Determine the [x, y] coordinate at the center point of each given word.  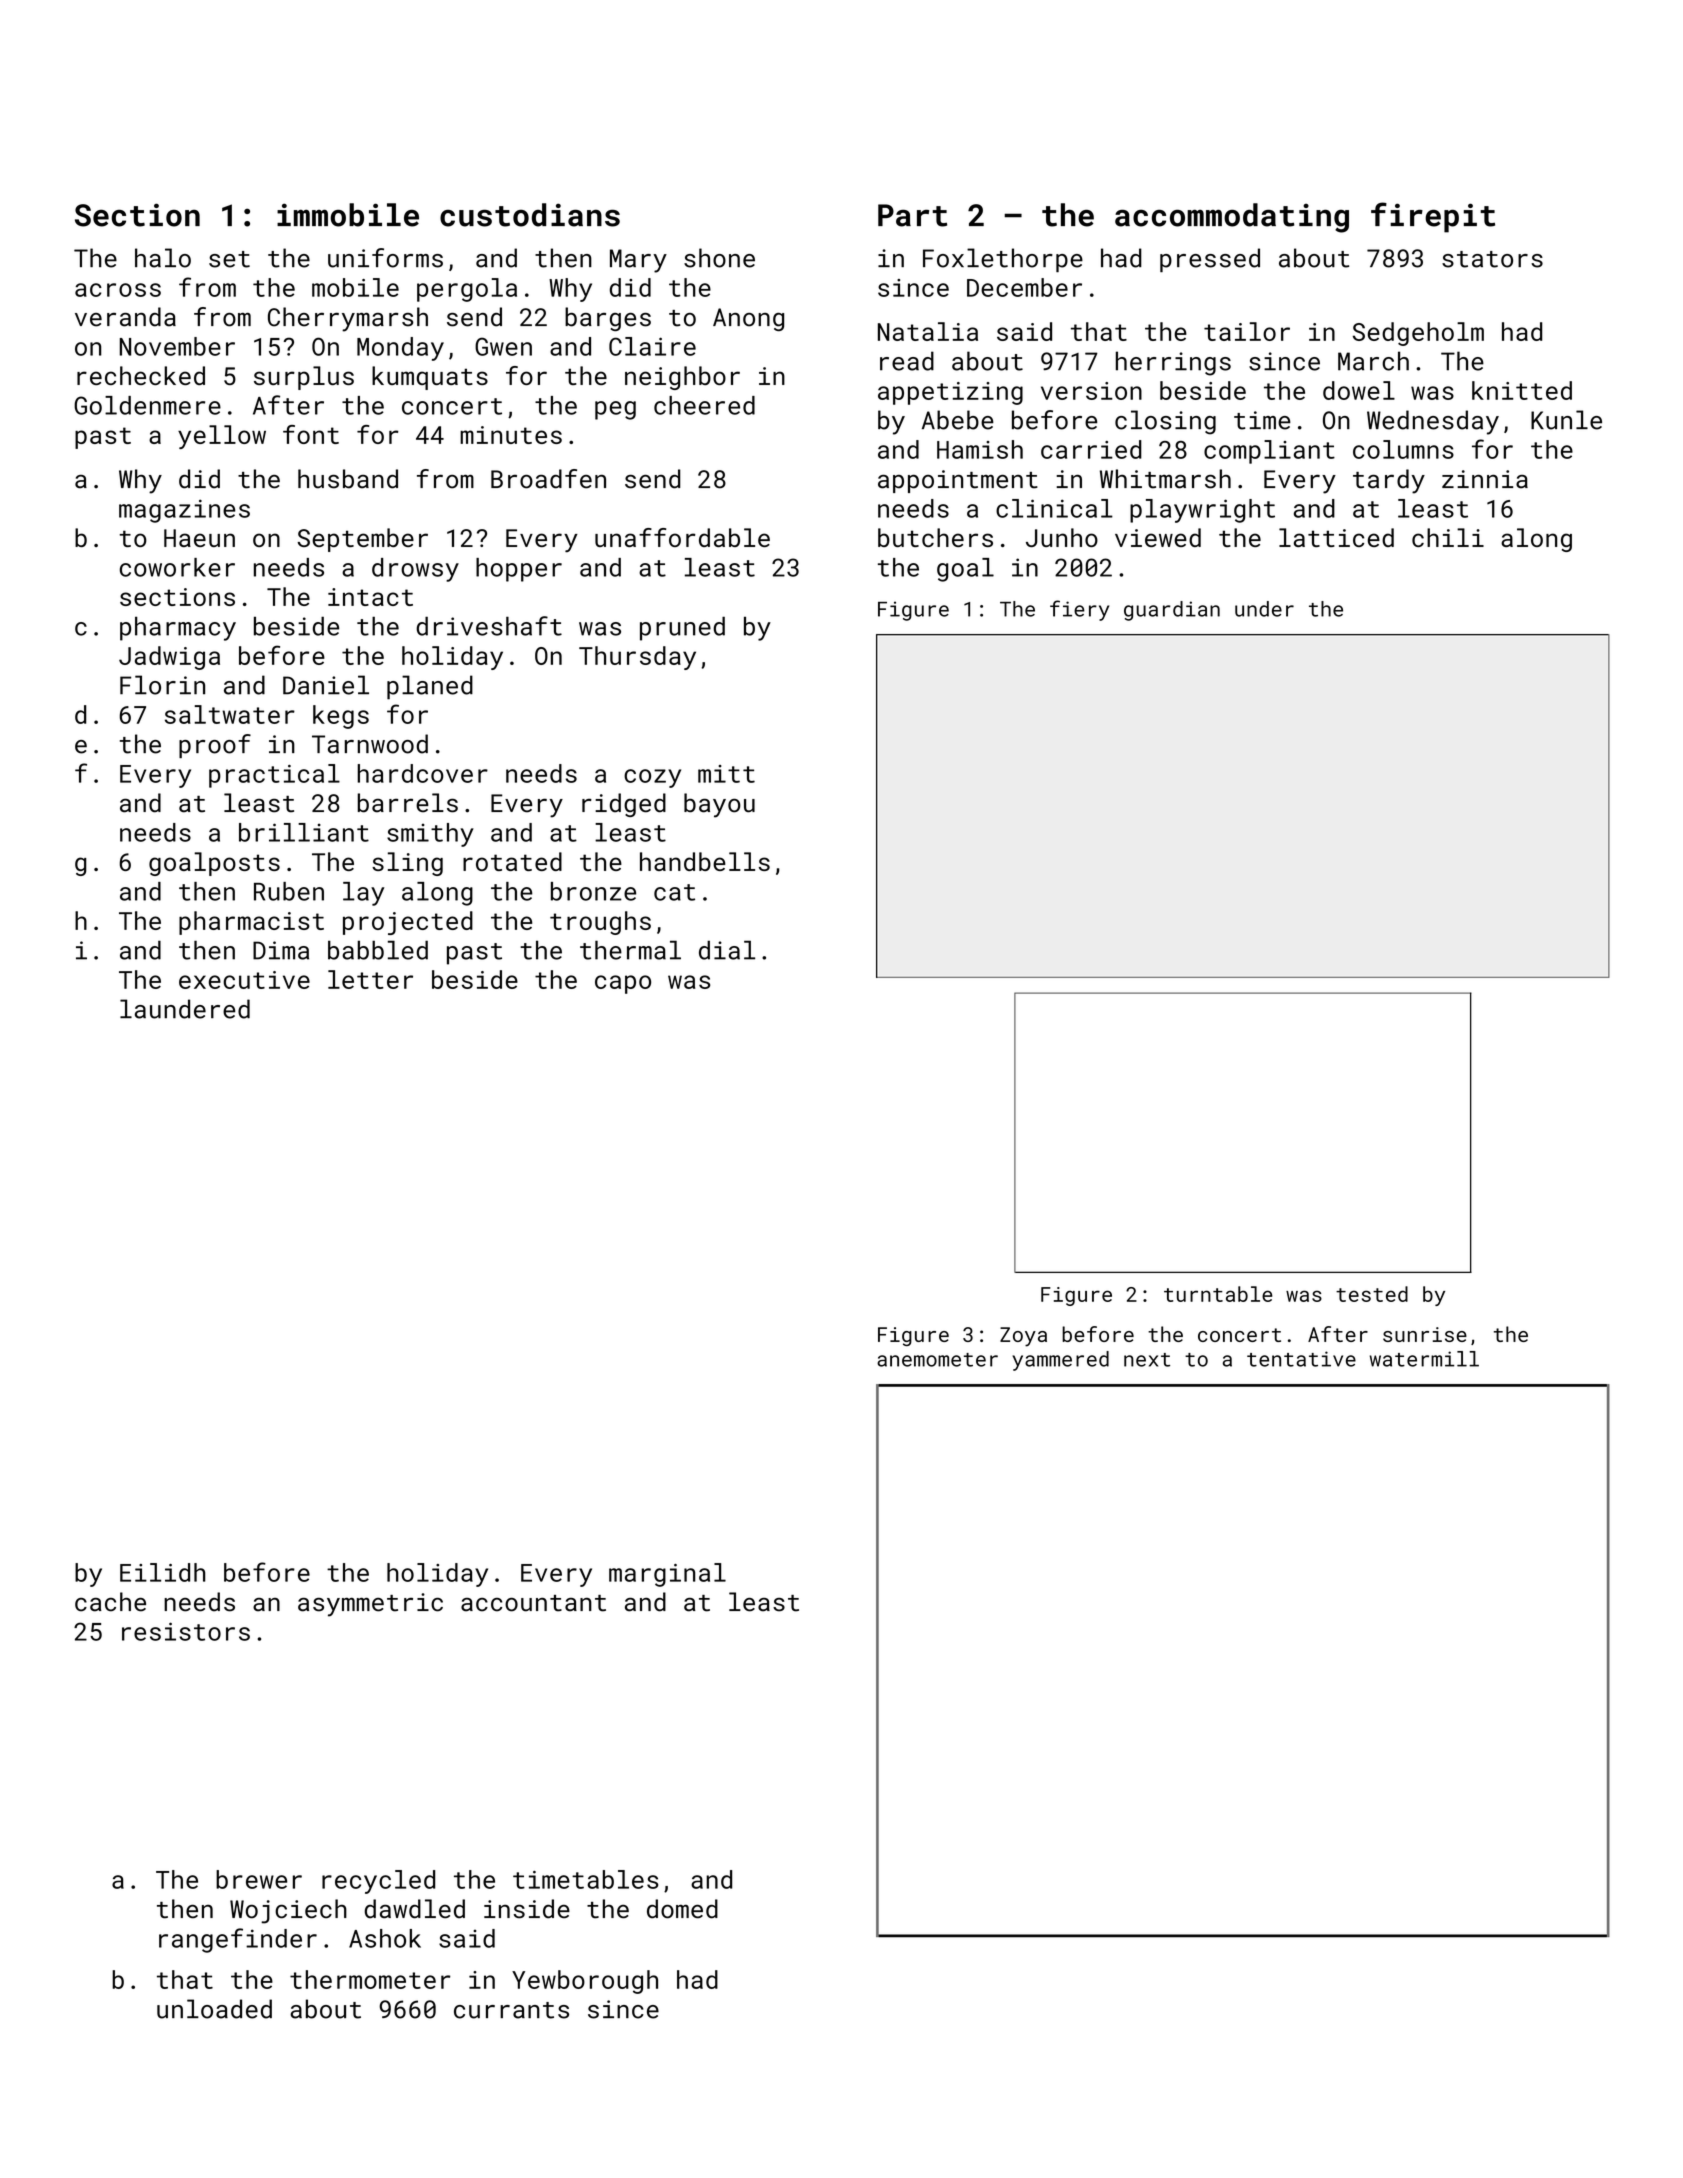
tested [1372, 1294]
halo [163, 258]
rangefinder [238, 1940]
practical [274, 776]
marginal [667, 1575]
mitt [726, 774]
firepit [1433, 217]
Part [912, 215]
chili [1448, 537]
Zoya [1023, 1337]
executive [244, 980]
